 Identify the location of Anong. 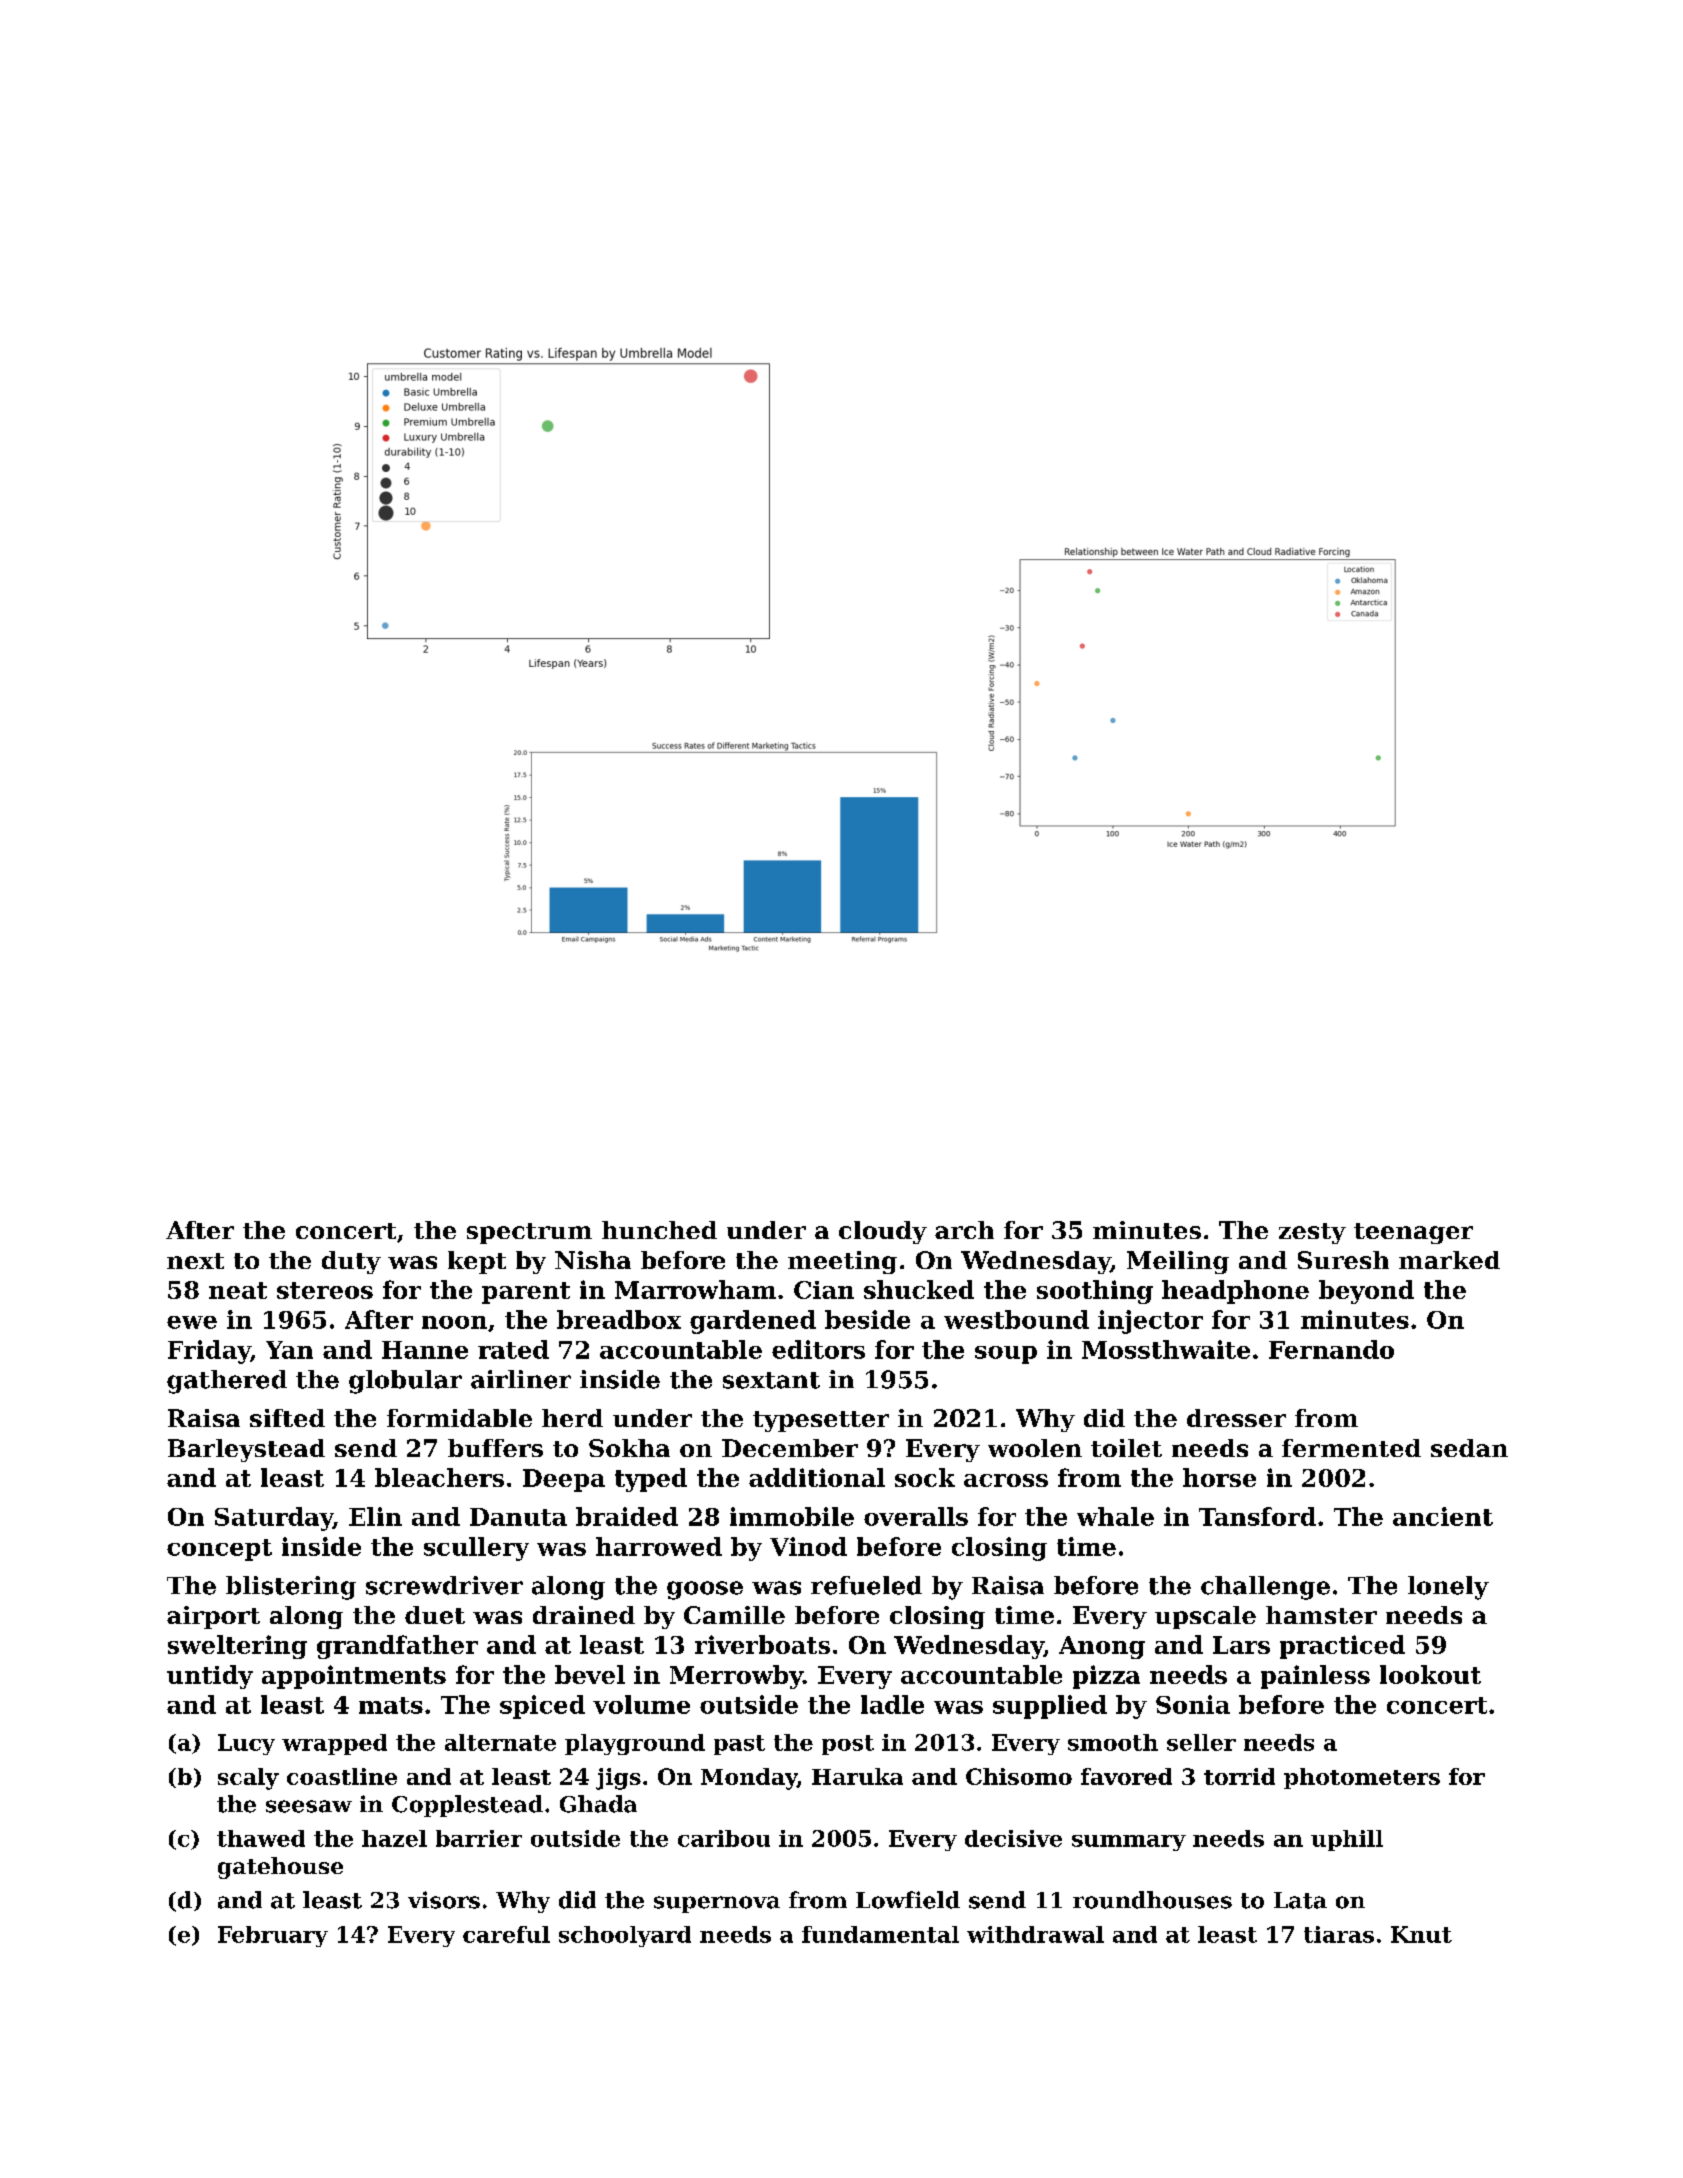
(1102, 1647).
